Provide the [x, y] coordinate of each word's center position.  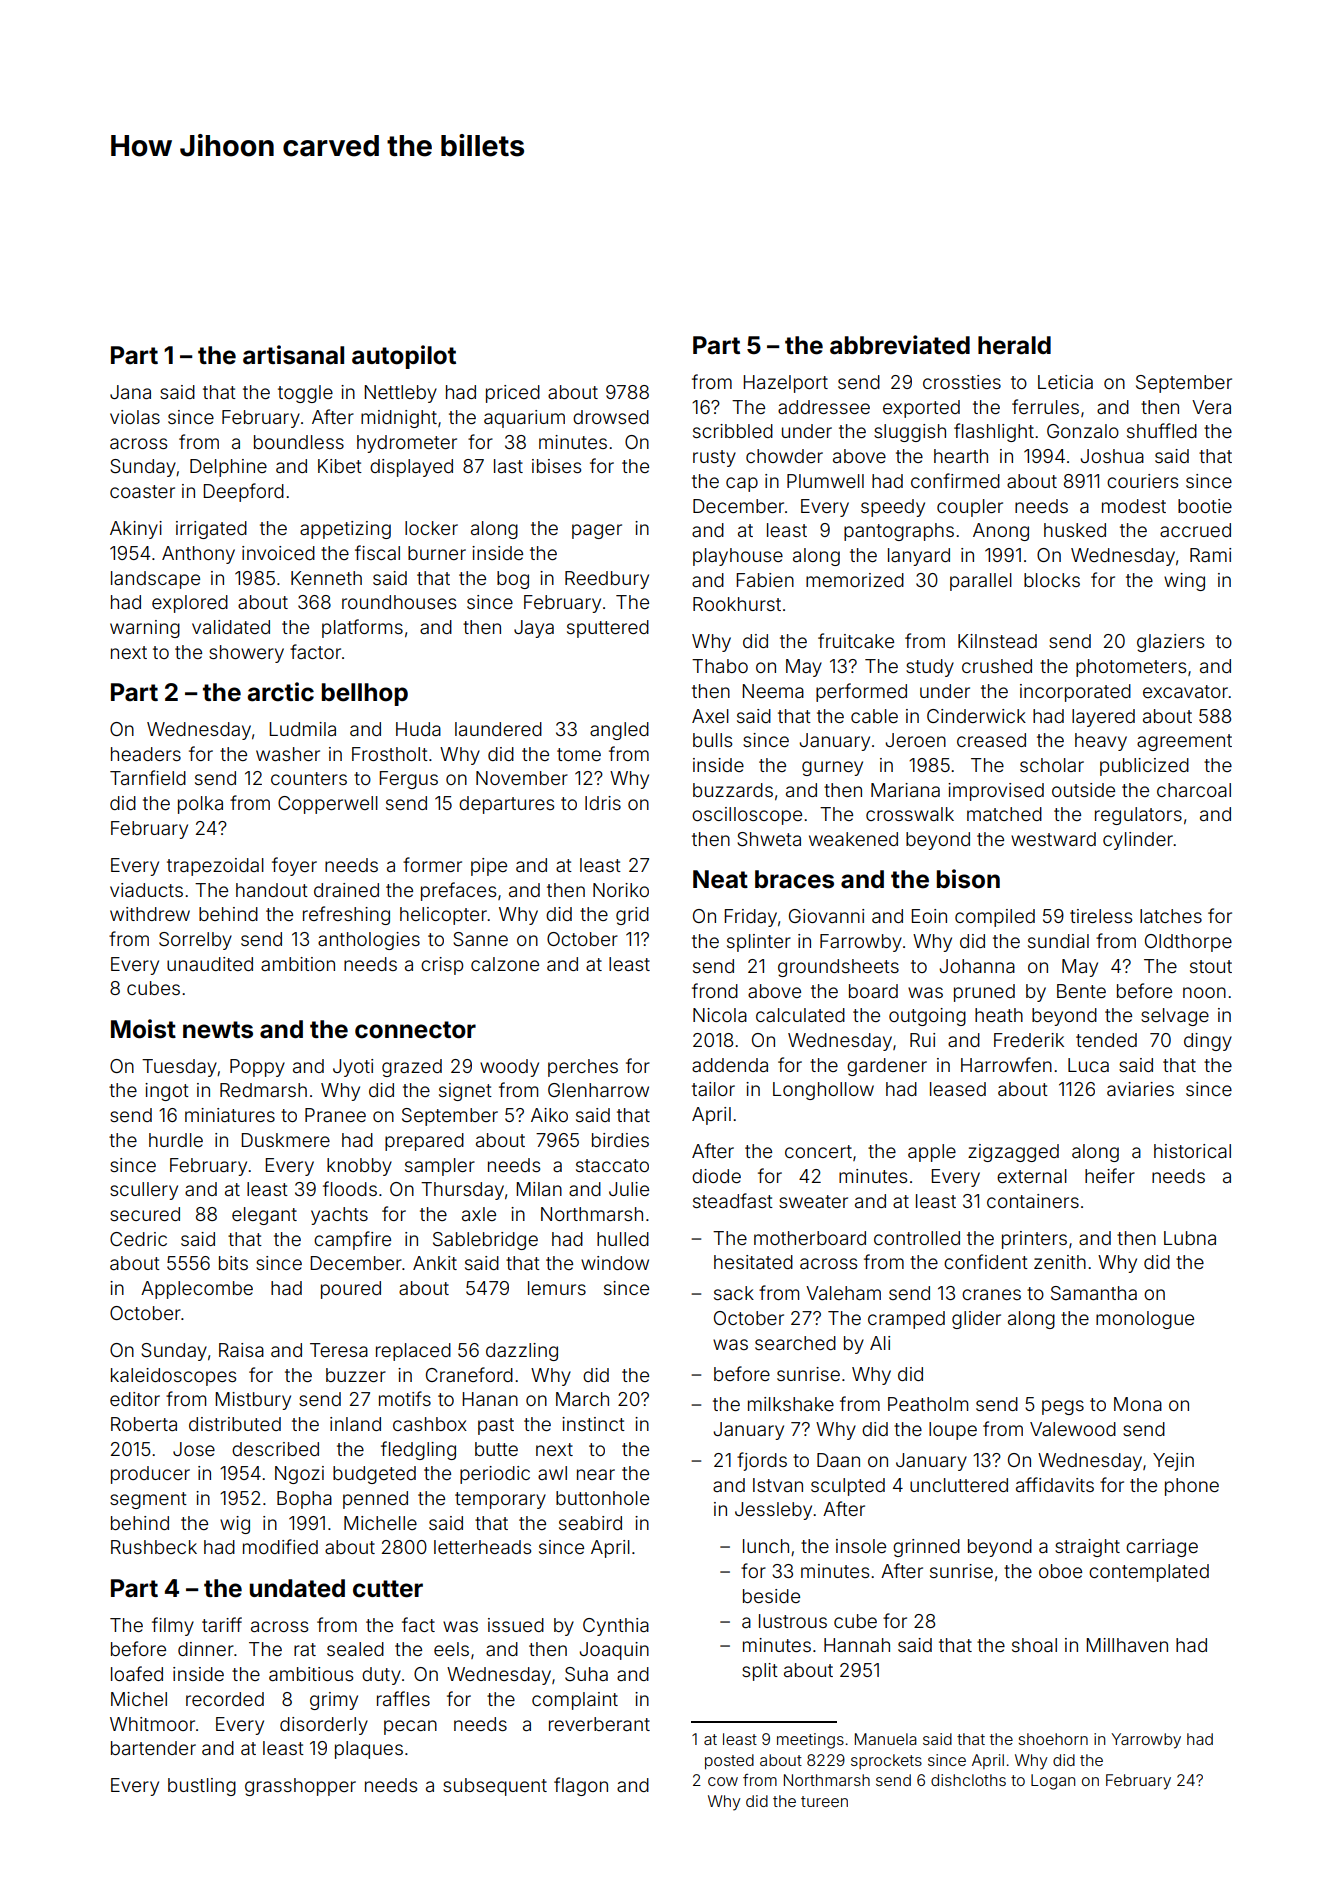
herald [1014, 345]
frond [715, 990]
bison [968, 879]
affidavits [1055, 1484]
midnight [399, 419]
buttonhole [602, 1498]
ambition [298, 964]
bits [233, 1263]
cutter [388, 1589]
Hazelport [786, 384]
